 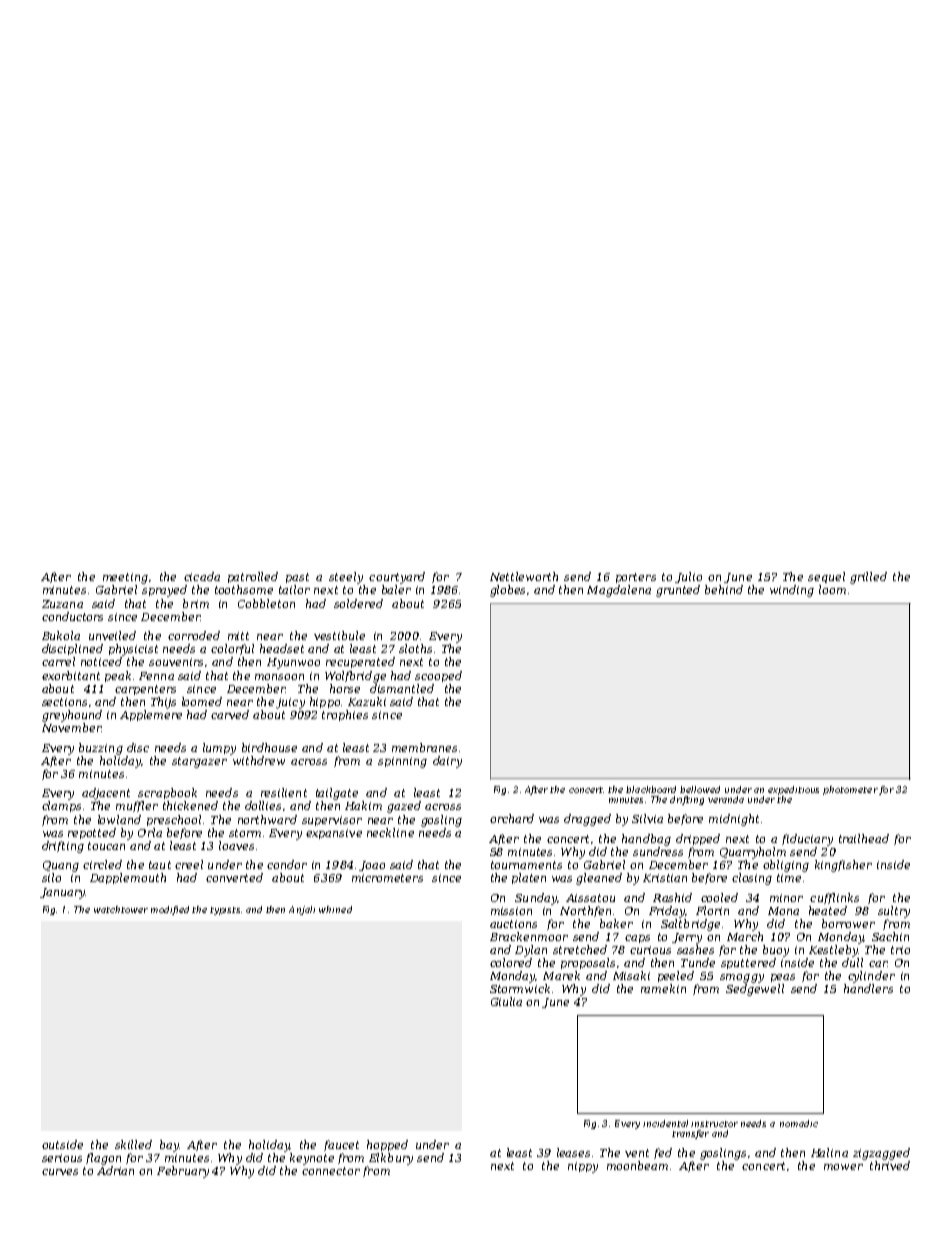 What do you see at coordinates (238, 636) in the page?
I see `mitt` at bounding box center [238, 636].
